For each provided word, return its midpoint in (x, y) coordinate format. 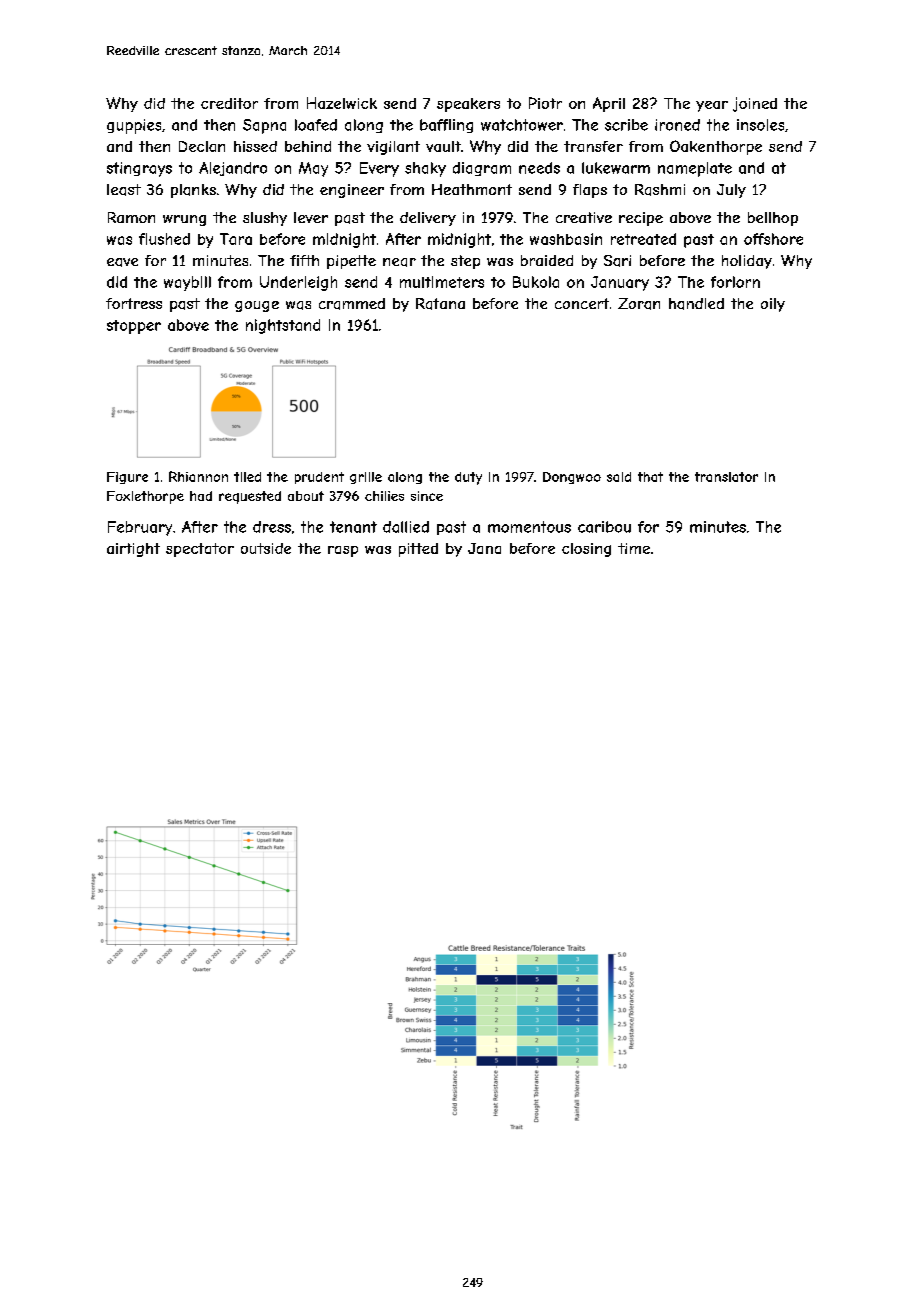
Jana (484, 548)
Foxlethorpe (145, 497)
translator (726, 477)
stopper (134, 327)
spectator (200, 550)
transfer (593, 146)
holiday (747, 262)
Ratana (440, 304)
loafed (316, 125)
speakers (468, 105)
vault (443, 146)
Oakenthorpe (716, 147)
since (427, 496)
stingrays (139, 169)
